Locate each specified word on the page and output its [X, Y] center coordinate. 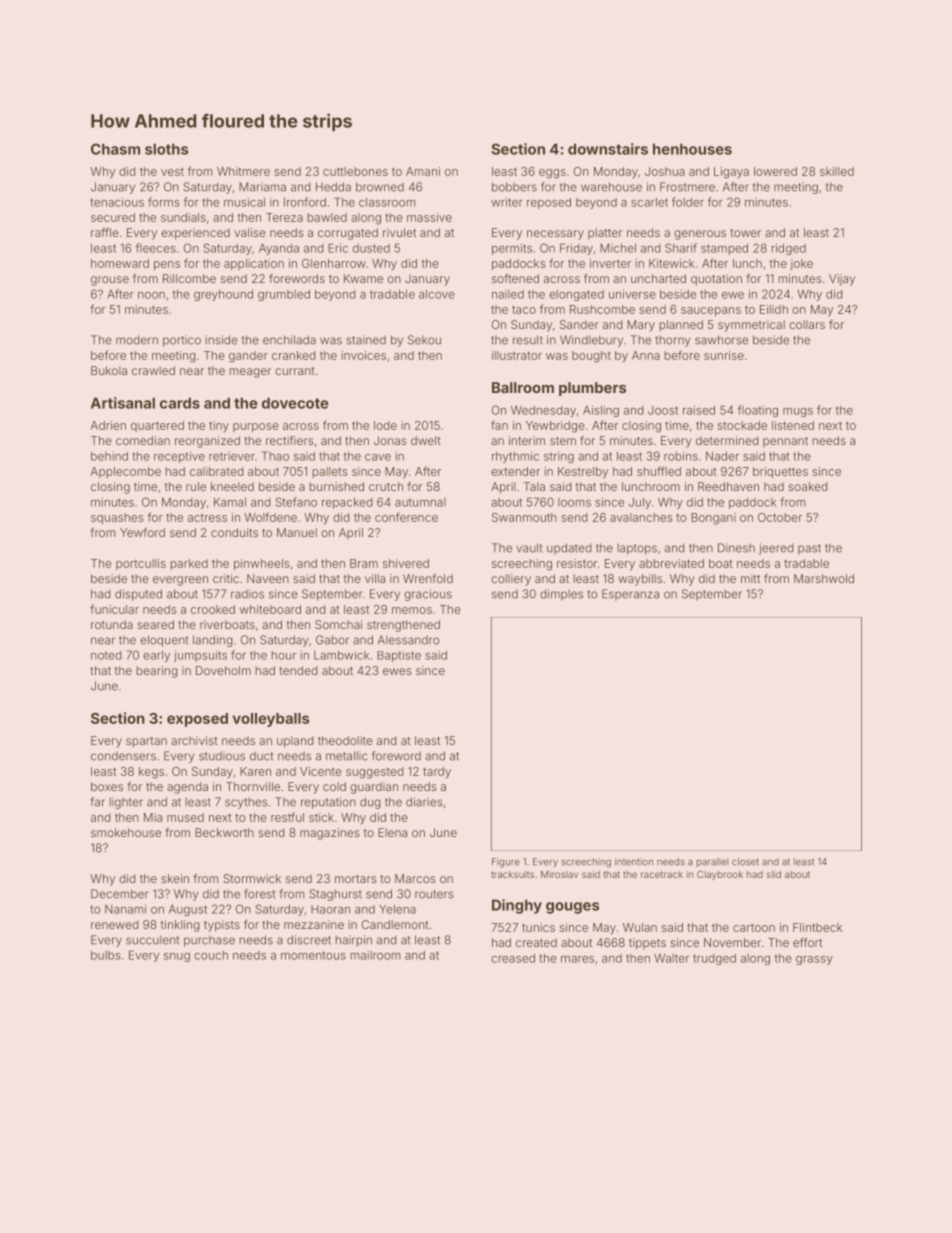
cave [378, 457]
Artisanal [123, 403]
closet [745, 862]
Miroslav [559, 874]
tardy [437, 772]
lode [385, 425]
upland [295, 742]
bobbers [514, 187]
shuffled [659, 471]
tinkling [180, 926]
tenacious [117, 202]
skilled [837, 171]
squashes [117, 518]
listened [793, 425]
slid [774, 874]
